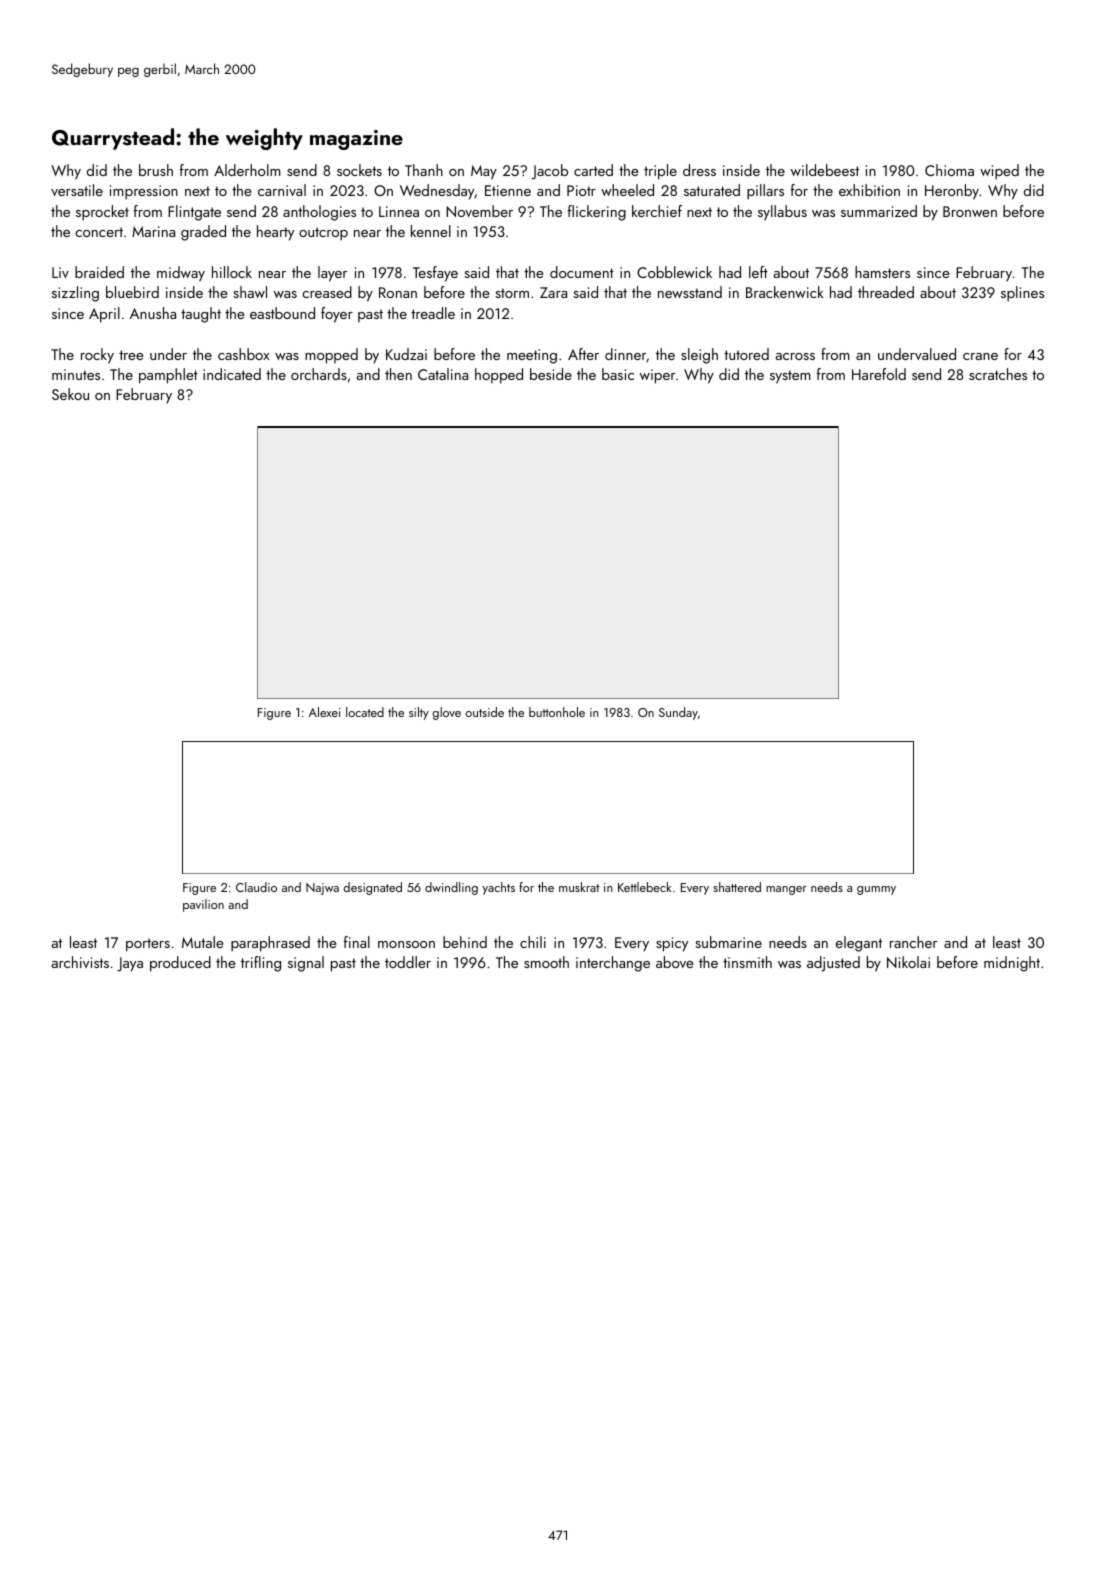 Image resolution: width=1096 pixels, height=1588 pixels. Describe the element at coordinates (60, 272) in the image. I see `Liv` at that location.
